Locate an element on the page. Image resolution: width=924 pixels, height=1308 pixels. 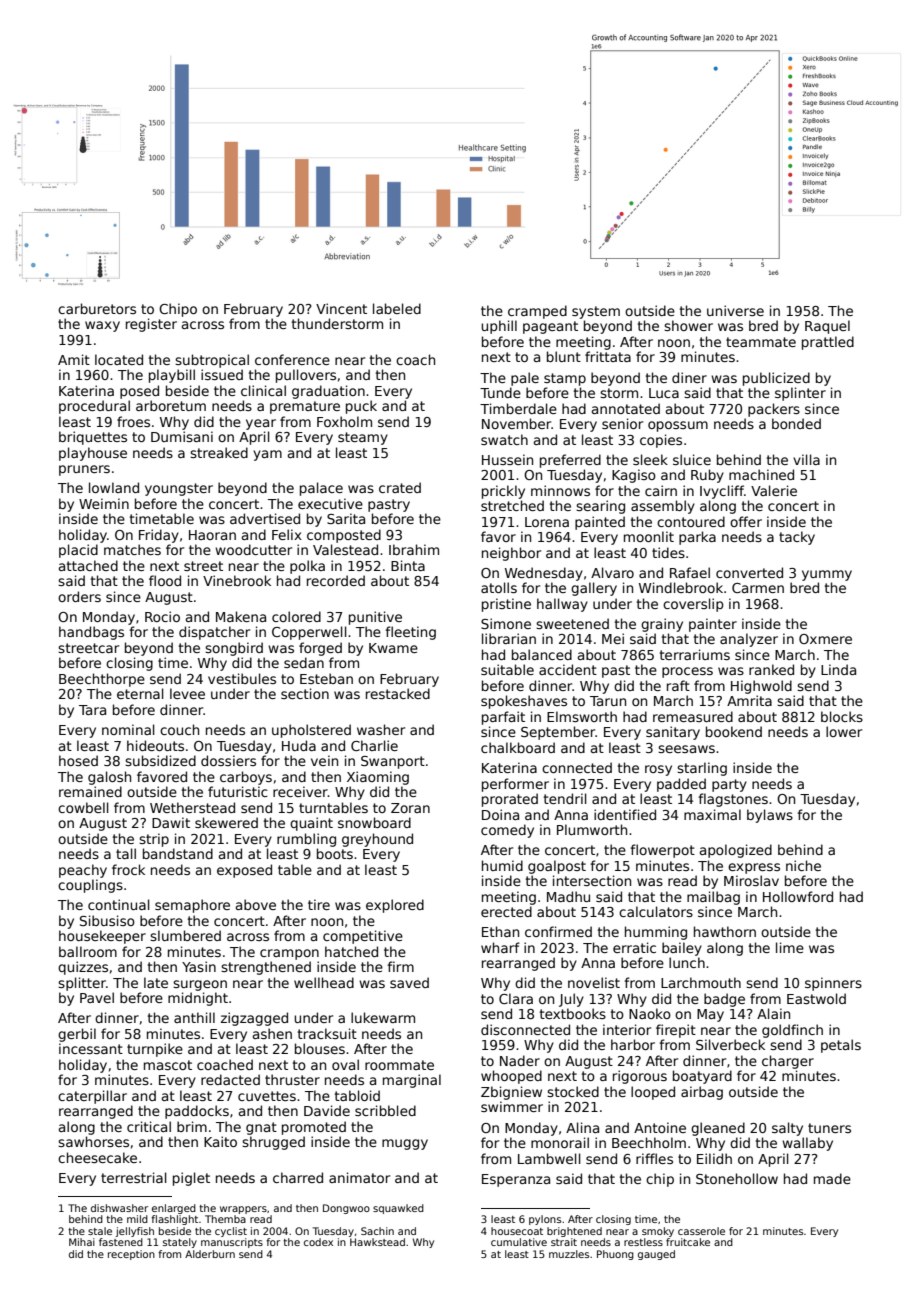
Zbigniew is located at coordinates (511, 1093).
